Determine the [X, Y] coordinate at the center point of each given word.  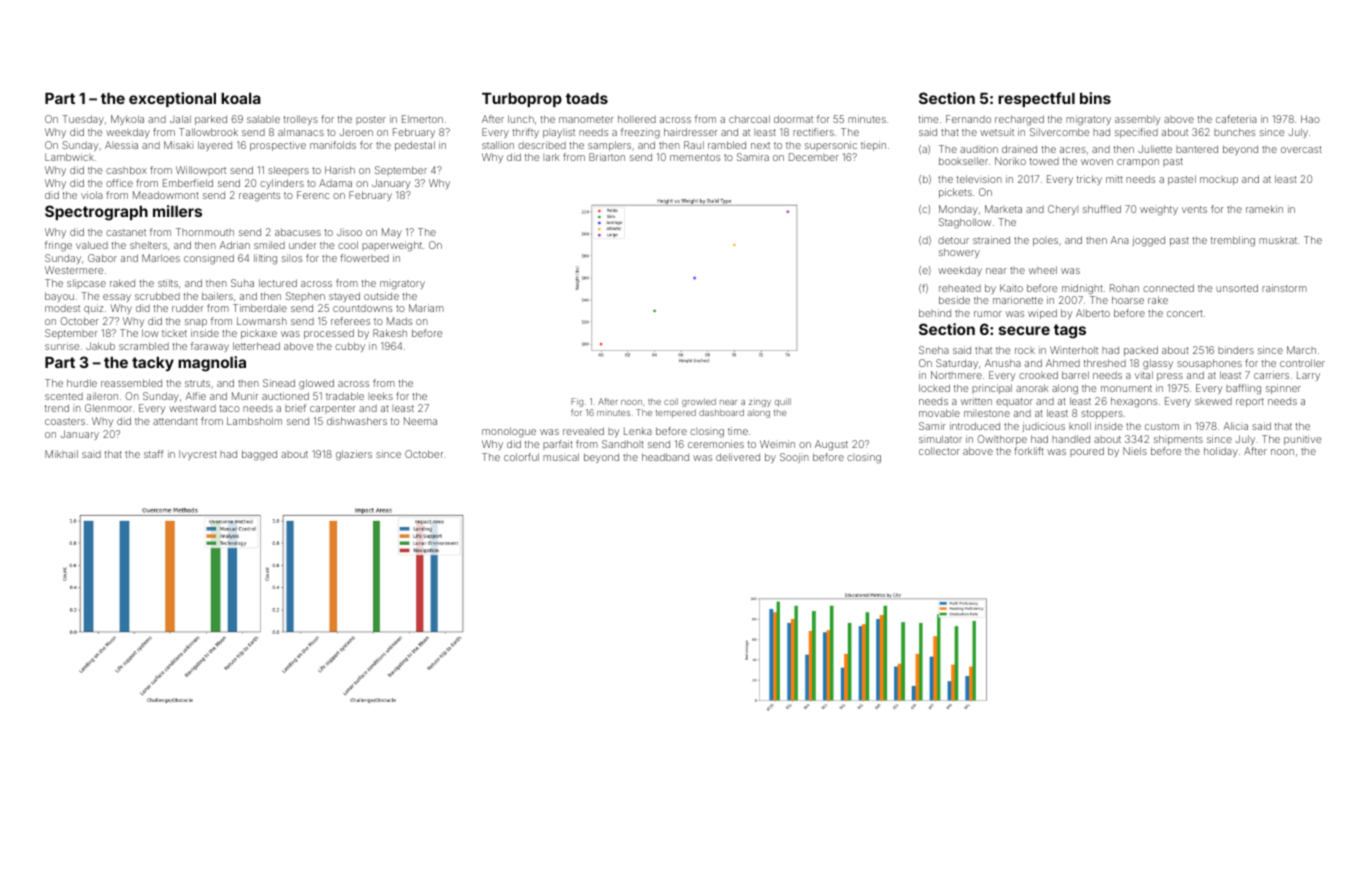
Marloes [161, 258]
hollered [637, 119]
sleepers [288, 171]
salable [263, 119]
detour [953, 240]
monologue [509, 432]
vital [1144, 375]
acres [1073, 150]
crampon [1138, 163]
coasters [65, 421]
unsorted [1237, 288]
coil [671, 401]
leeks [380, 396]
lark [551, 157]
